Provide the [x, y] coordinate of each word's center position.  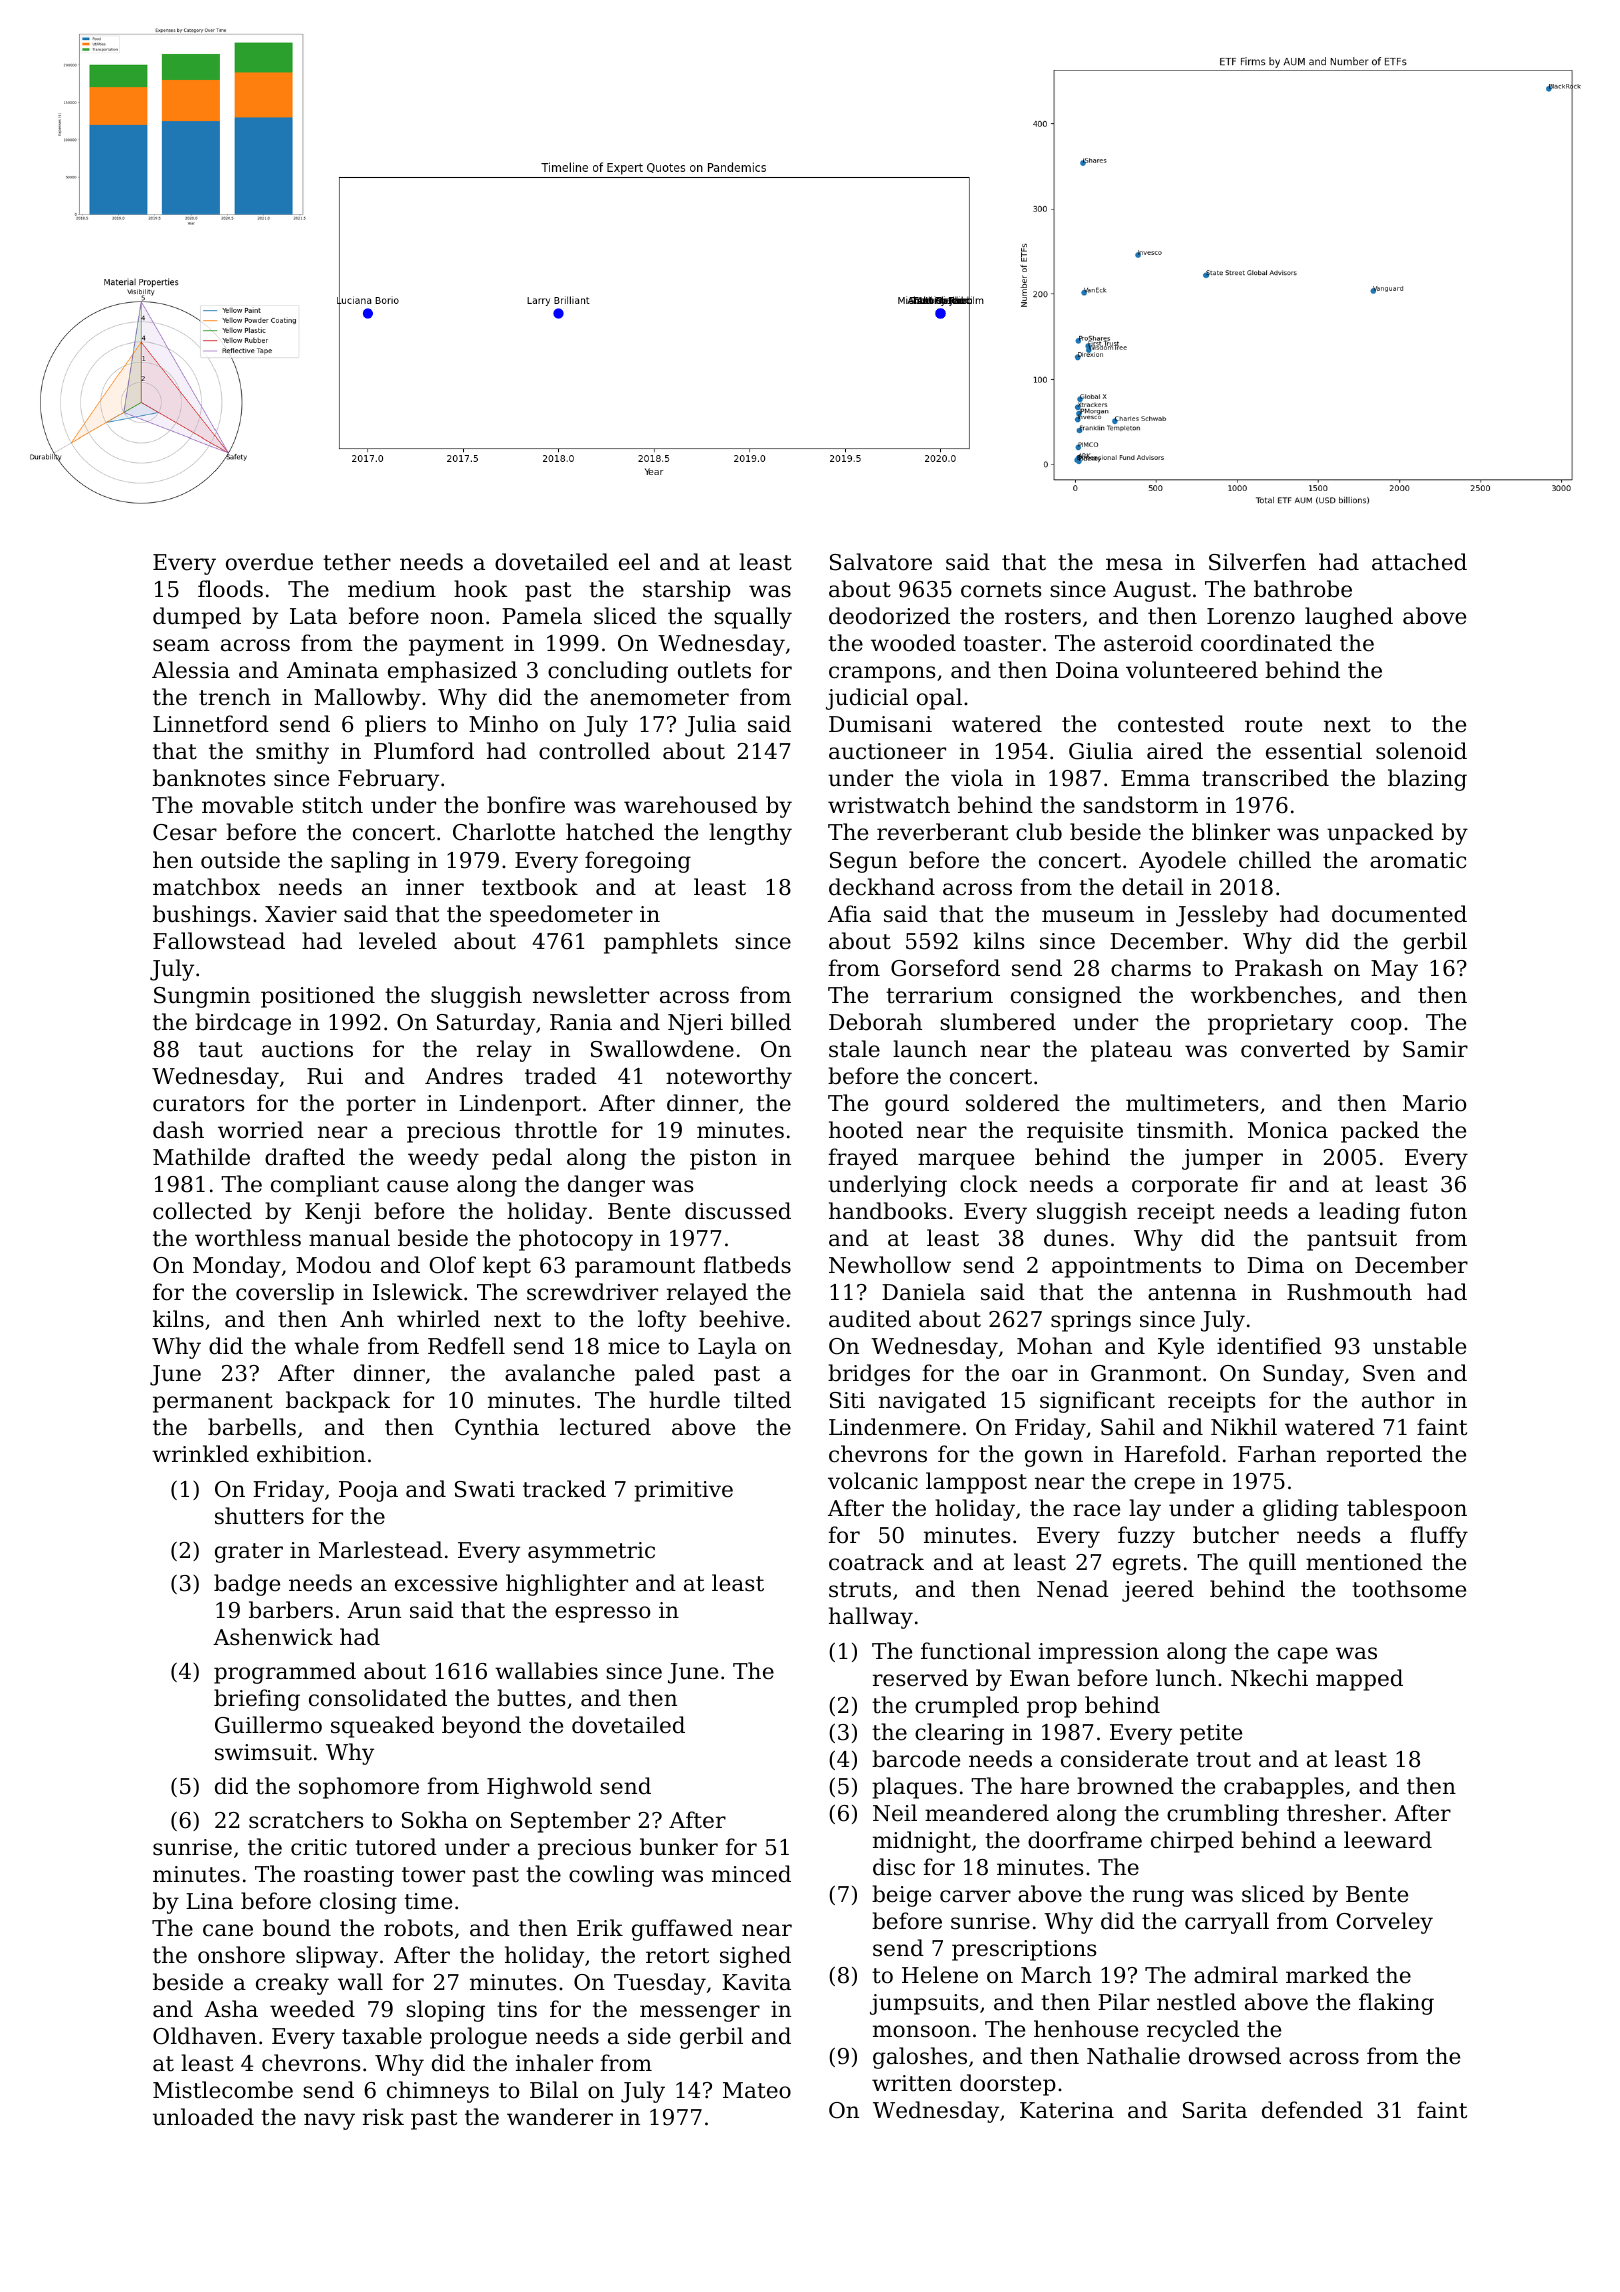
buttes [531, 1698]
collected [202, 1211]
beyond [481, 1727]
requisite [1075, 1132]
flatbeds [747, 1265]
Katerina [1067, 2110]
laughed [1349, 618]
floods [230, 589]
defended [1312, 2110]
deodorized [889, 616]
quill [1272, 1564]
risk [383, 2117]
